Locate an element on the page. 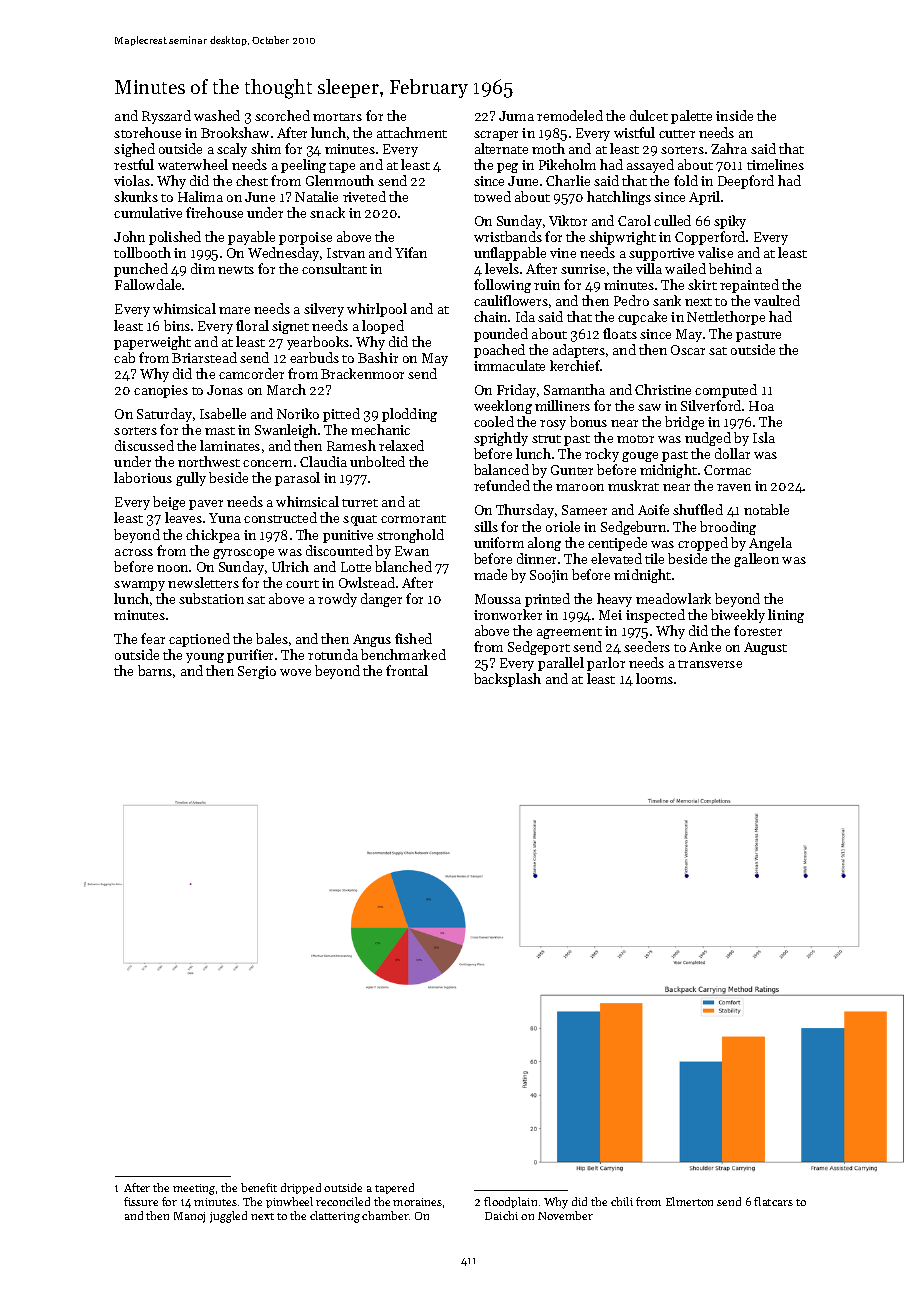 The width and height of the image is (924, 1308). flatcars is located at coordinates (773, 1201).
